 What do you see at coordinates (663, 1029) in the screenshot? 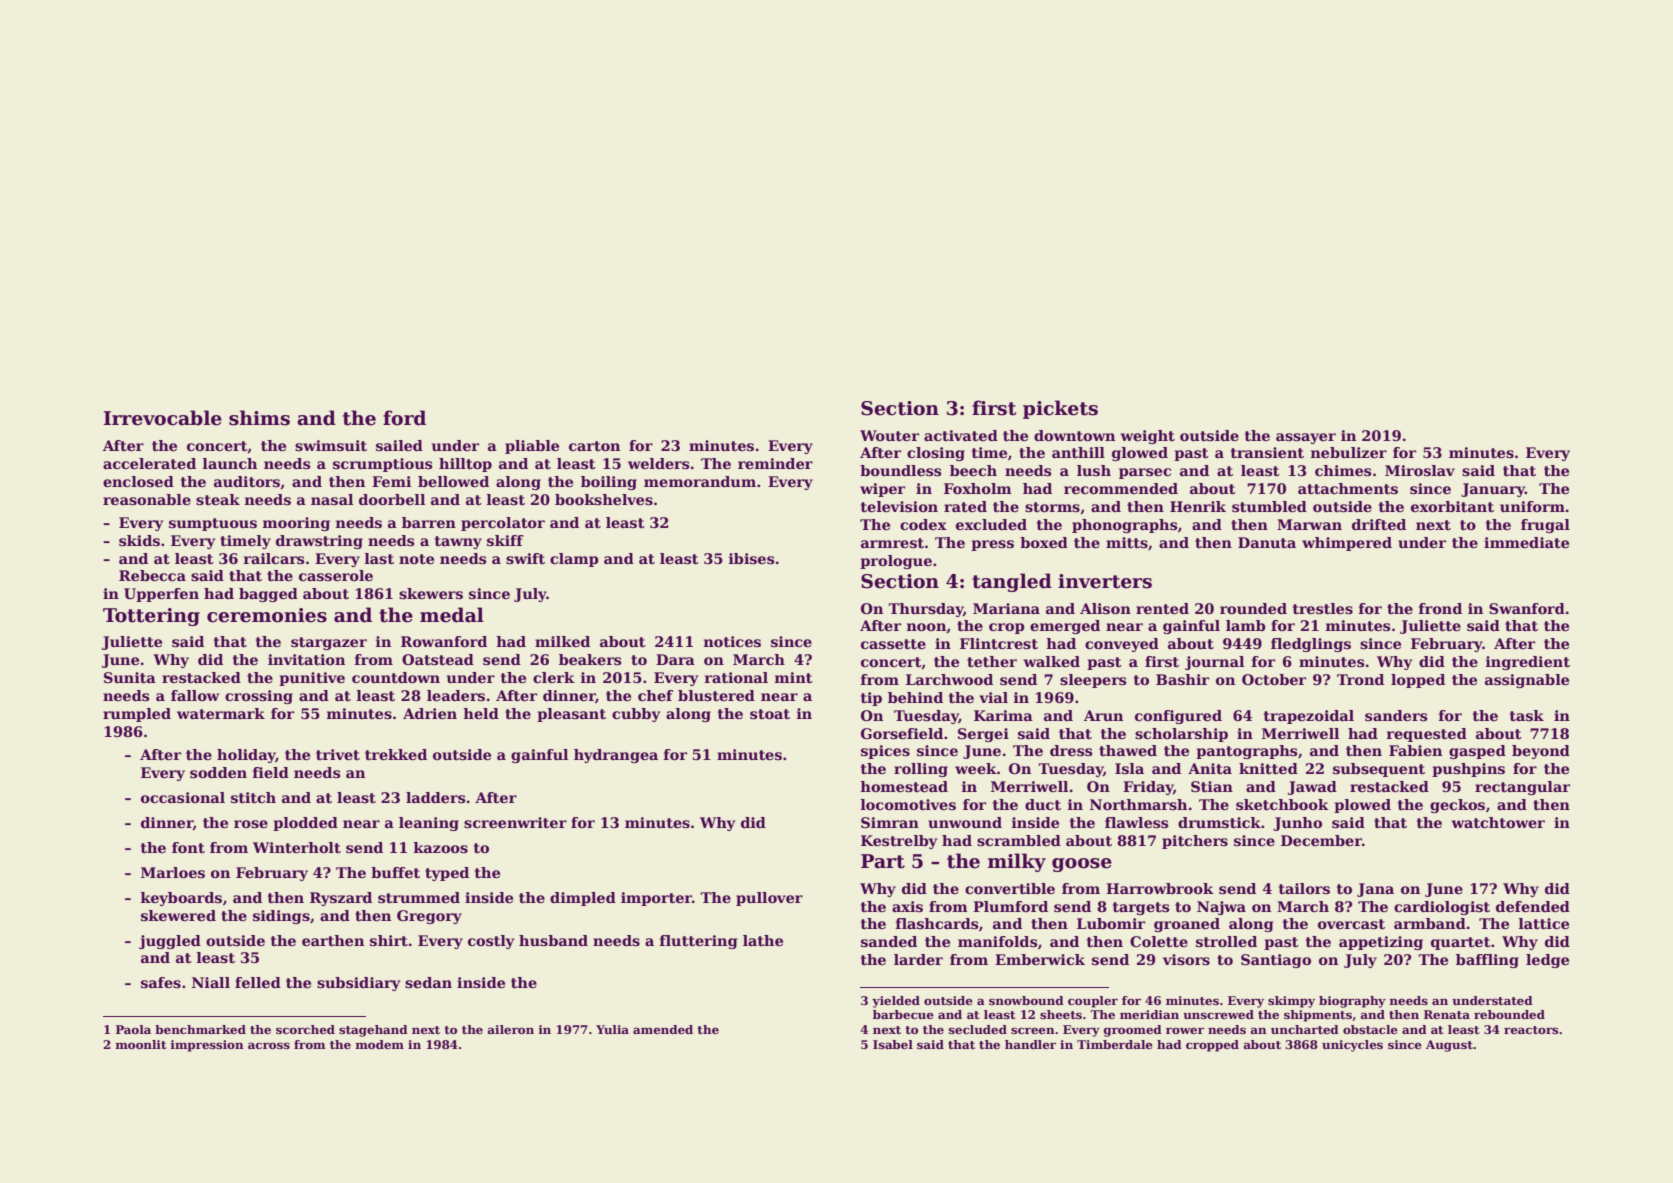
I see `amended` at bounding box center [663, 1029].
